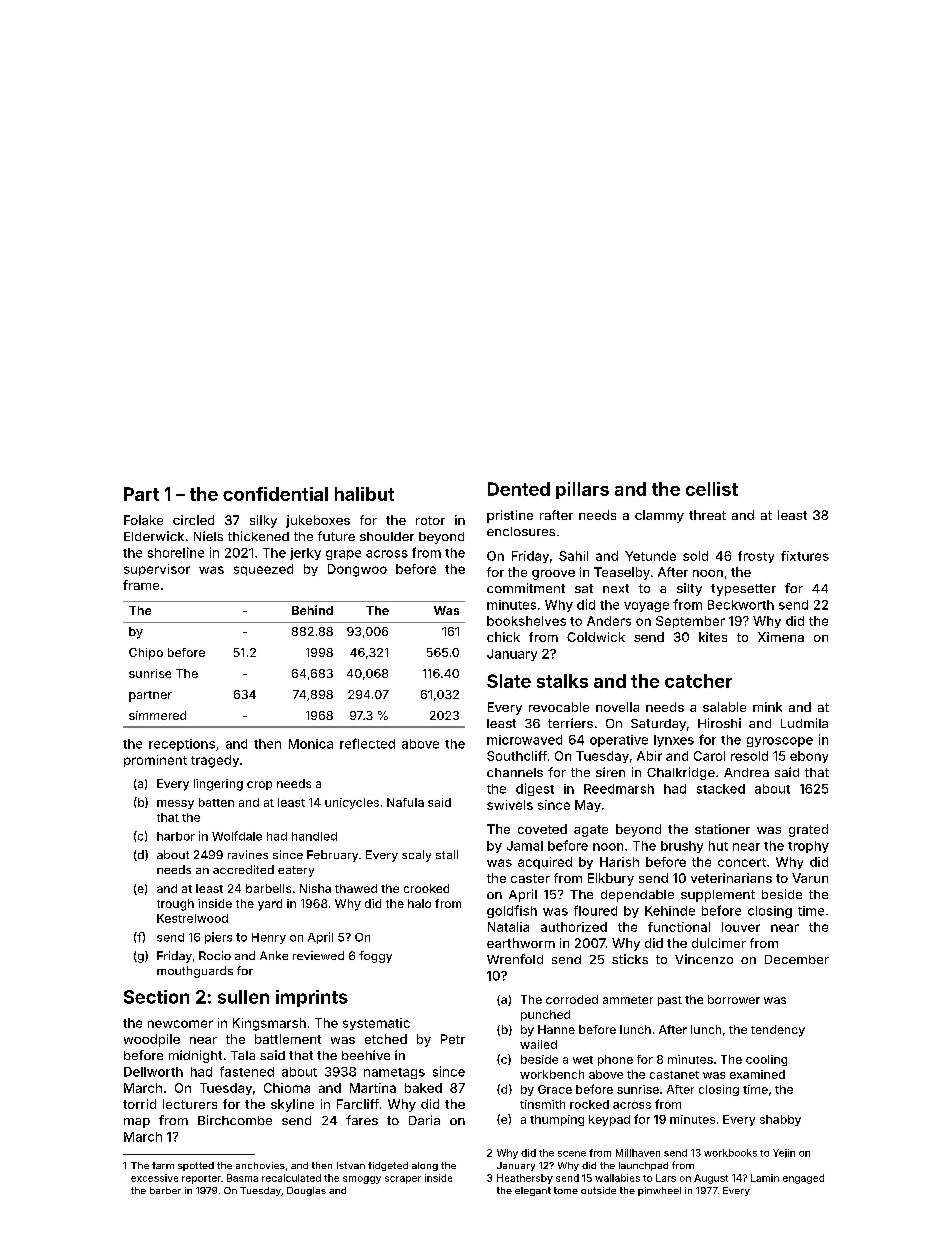  Describe the element at coordinates (712, 489) in the image. I see `cellist` at that location.
